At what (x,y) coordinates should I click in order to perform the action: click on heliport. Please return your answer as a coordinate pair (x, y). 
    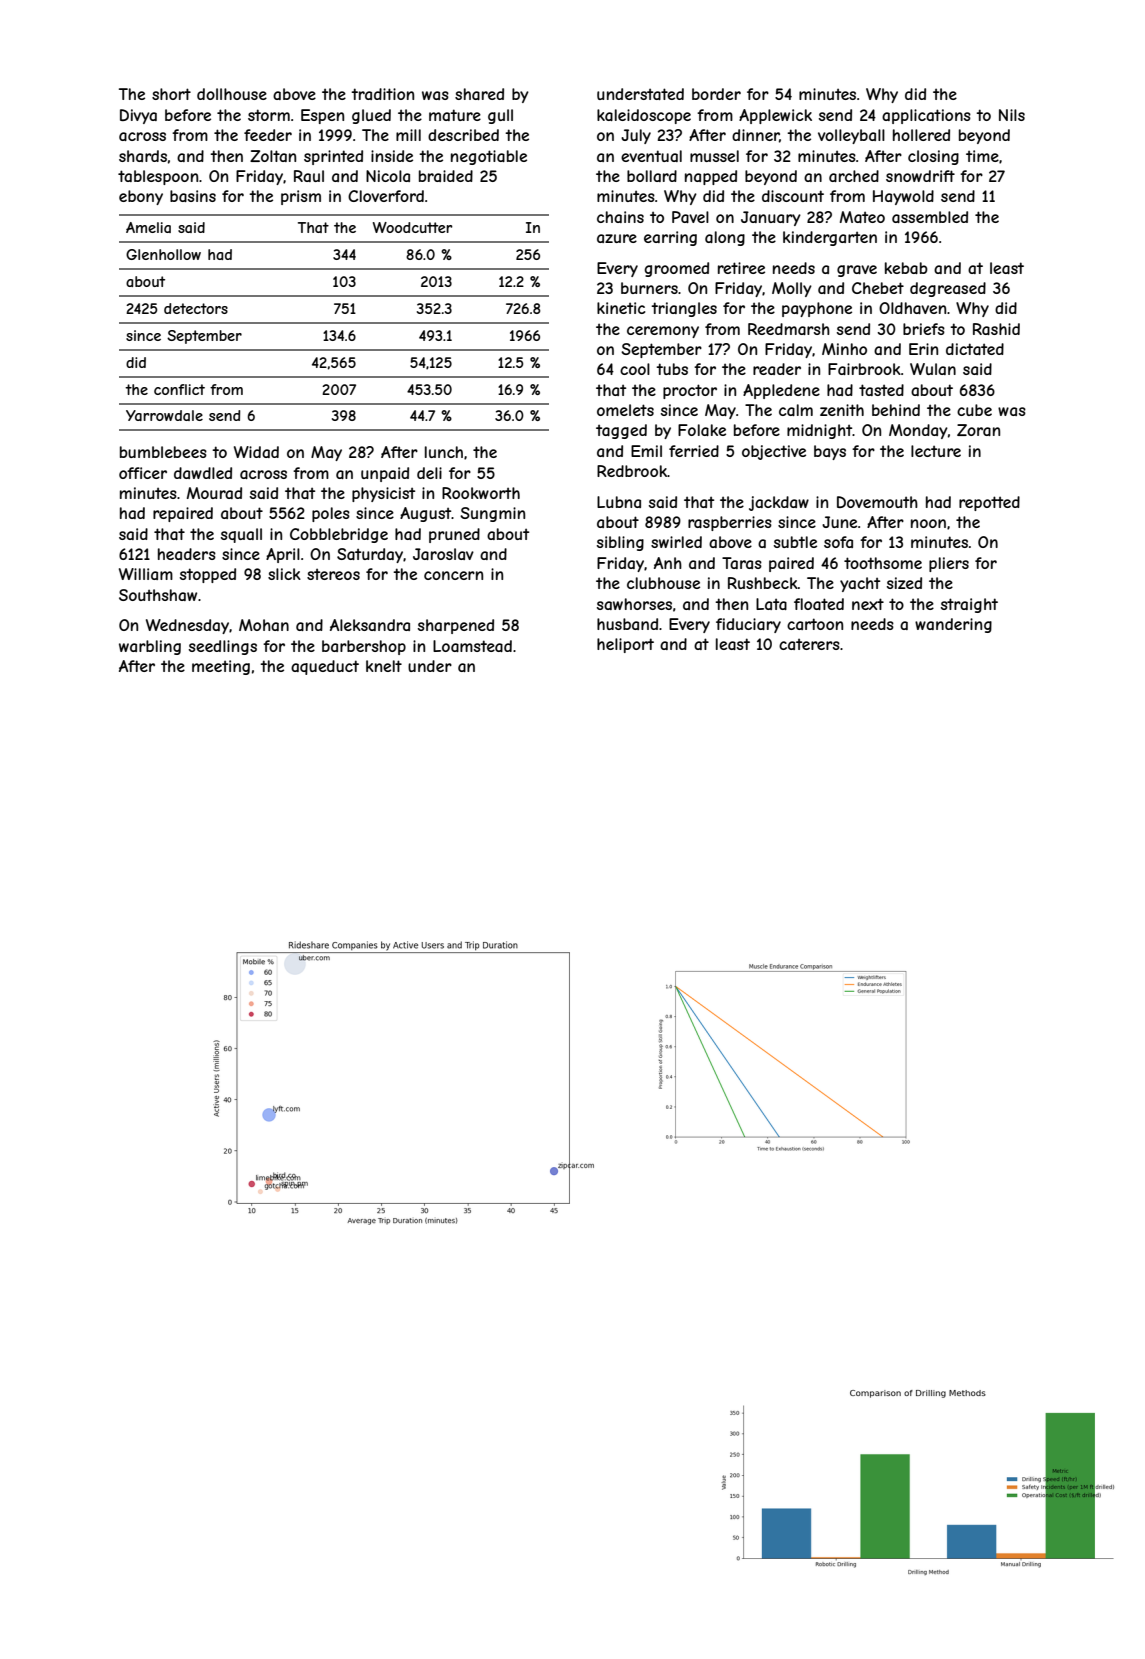
    Looking at the image, I should click on (625, 645).
